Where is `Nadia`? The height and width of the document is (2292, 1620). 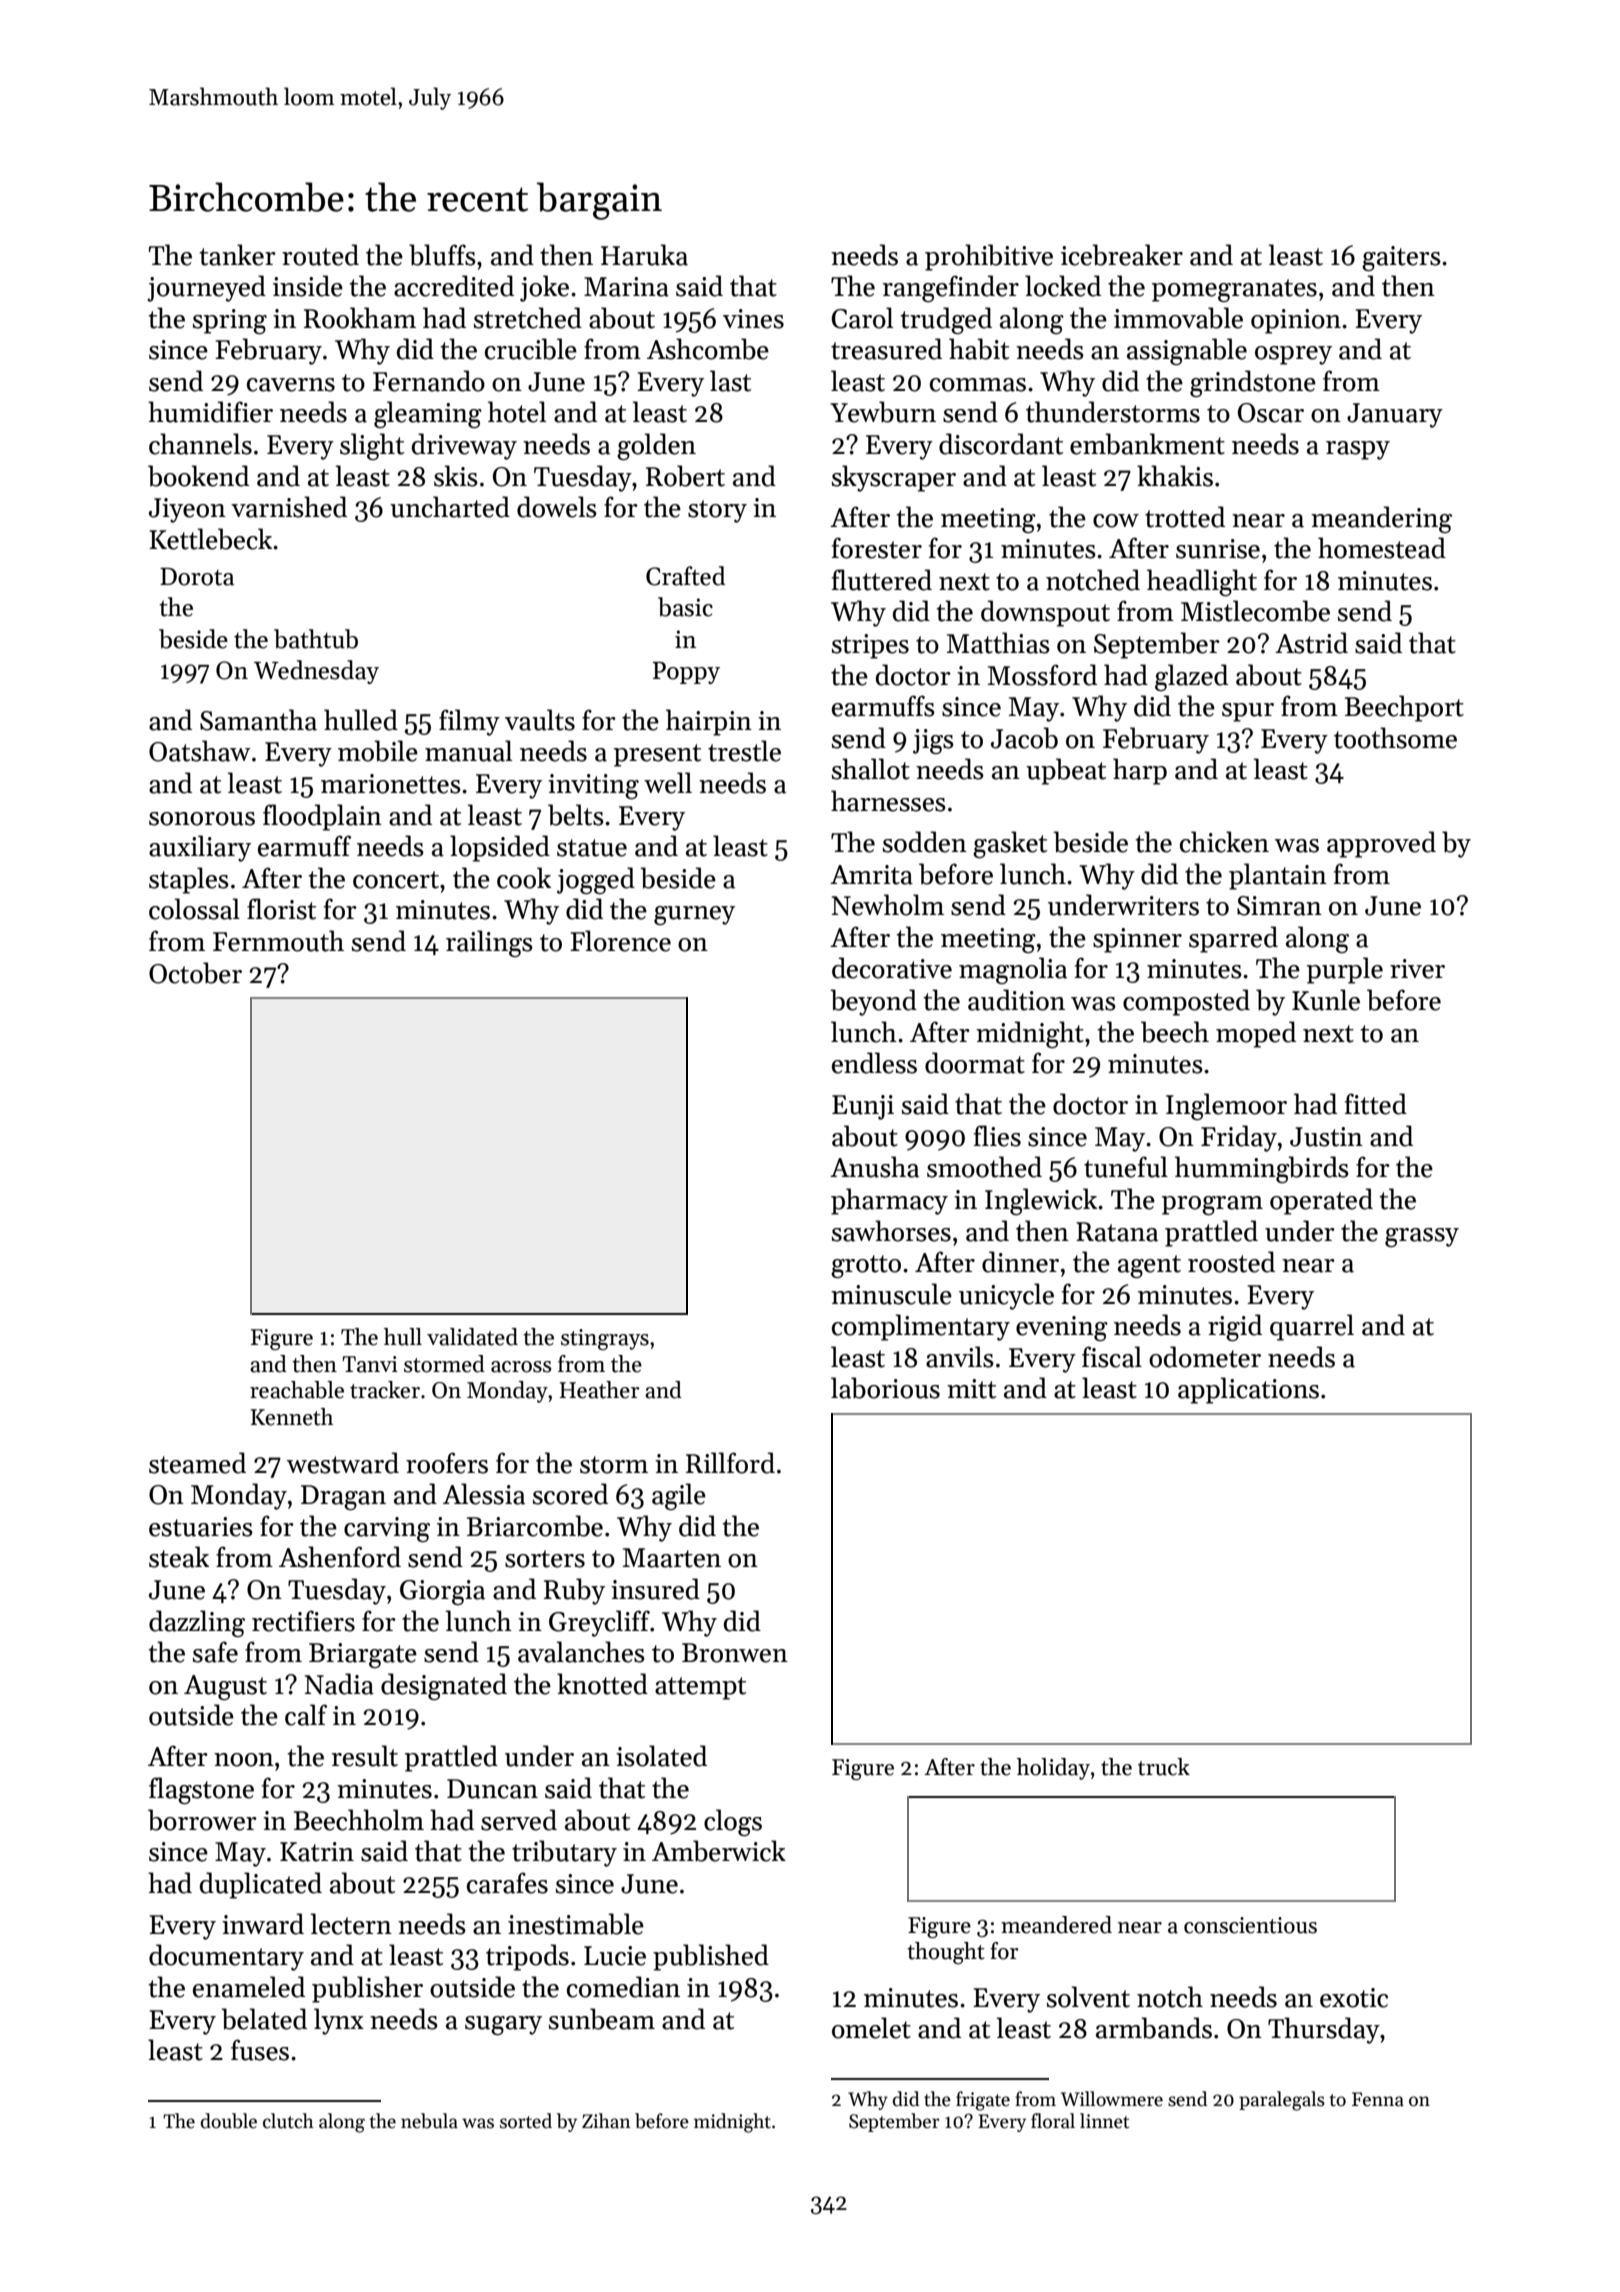 Nadia is located at coordinates (339, 1684).
